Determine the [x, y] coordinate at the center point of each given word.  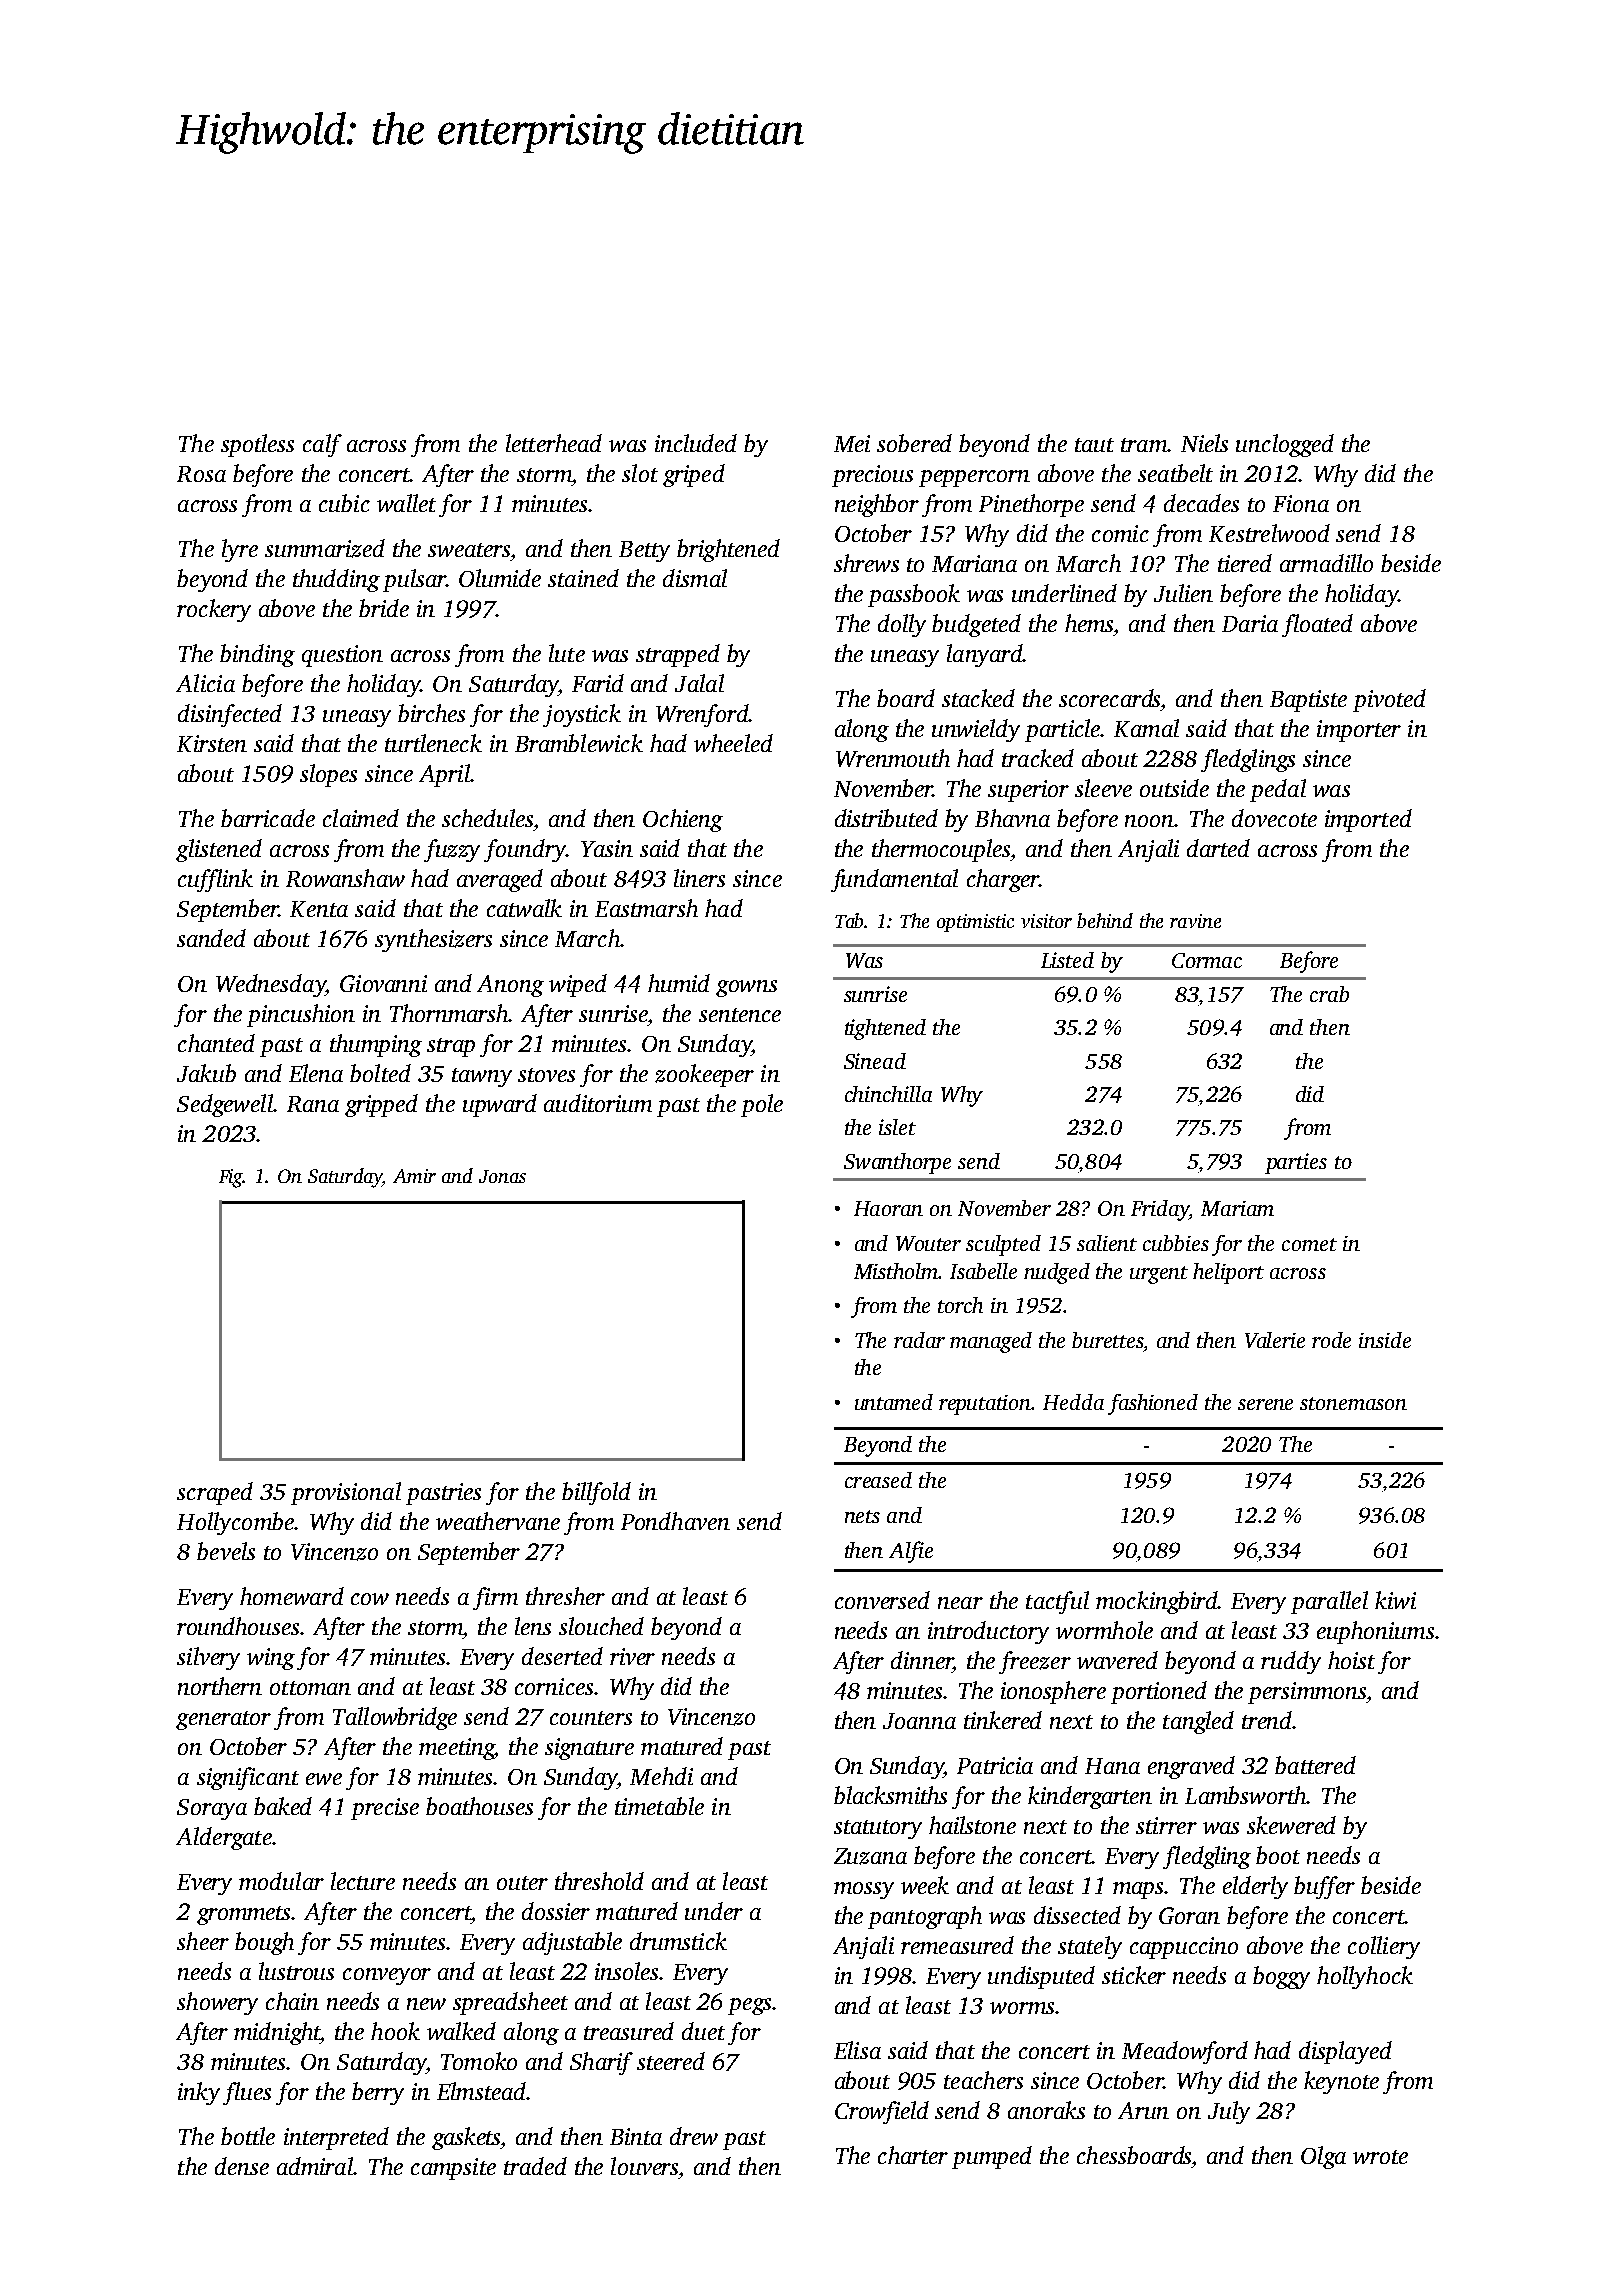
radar [919, 1340]
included [696, 443]
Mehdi [661, 1776]
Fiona [1301, 503]
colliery [1384, 1947]
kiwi [1395, 1600]
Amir [414, 1176]
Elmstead [481, 2091]
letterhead [554, 443]
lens [533, 1626]
